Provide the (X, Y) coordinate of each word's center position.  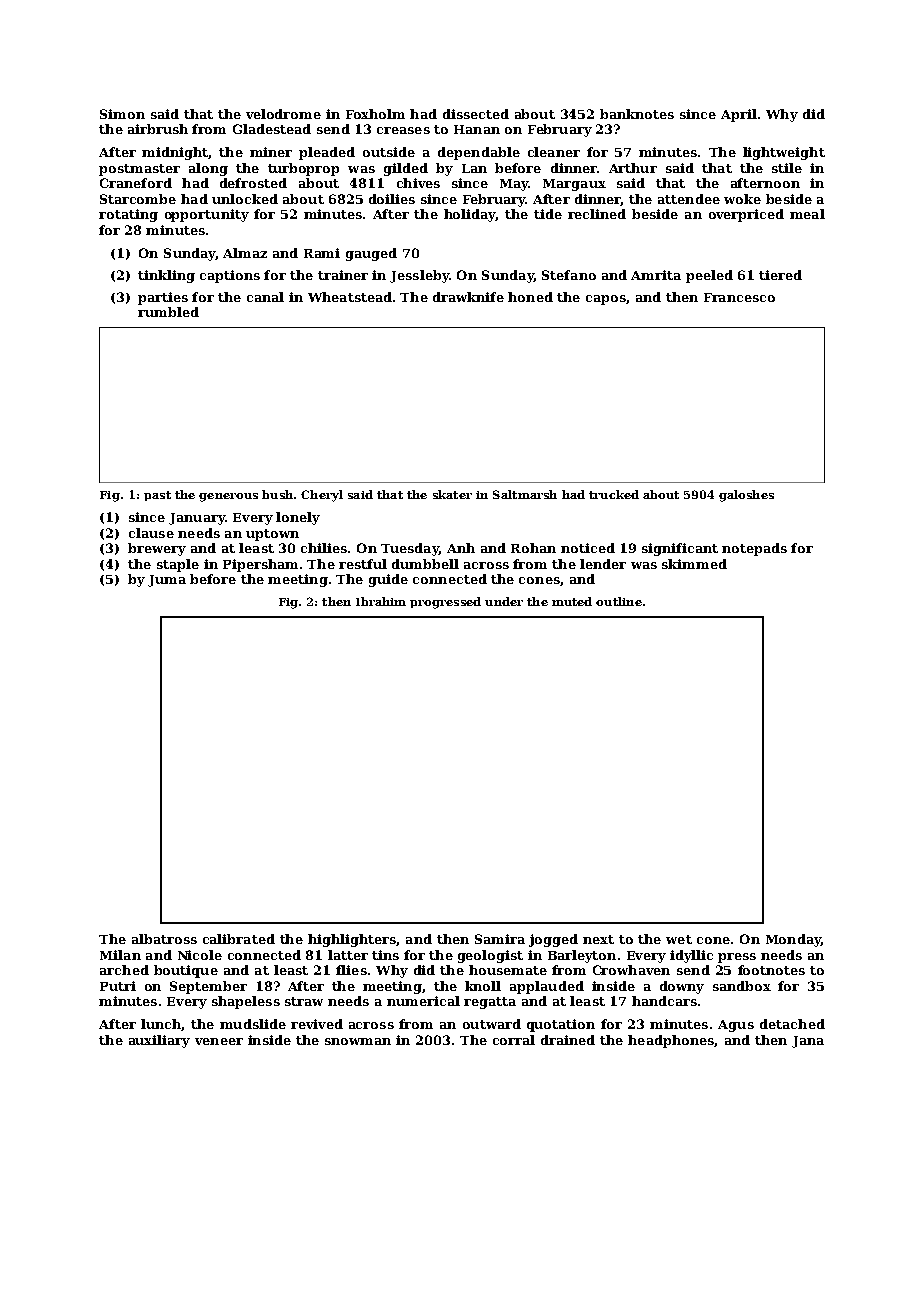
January (197, 519)
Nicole (200, 955)
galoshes (746, 496)
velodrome (283, 114)
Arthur (633, 168)
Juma (167, 581)
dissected (476, 114)
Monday (793, 940)
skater (452, 494)
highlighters (352, 940)
